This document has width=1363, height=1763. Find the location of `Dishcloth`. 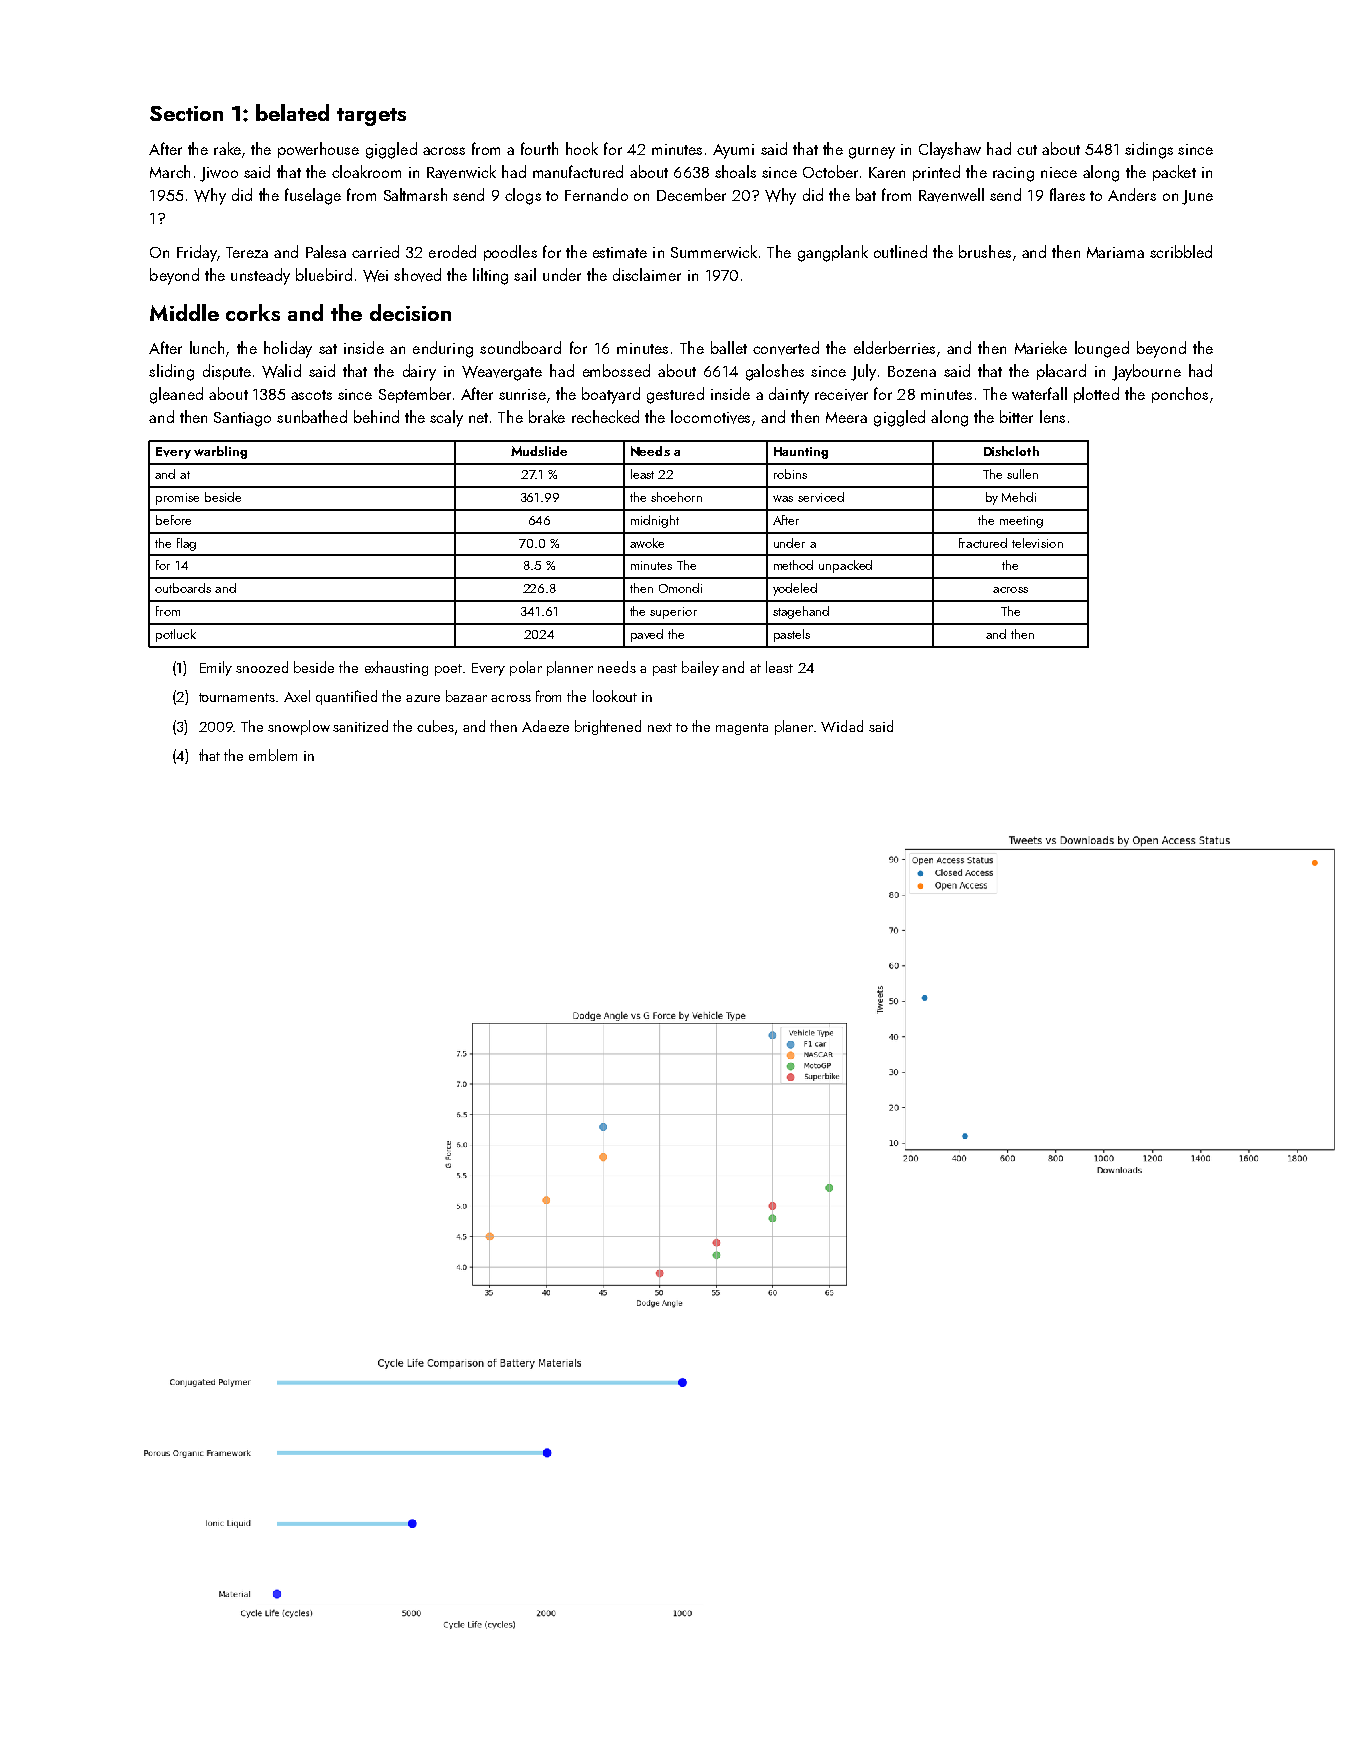

Dishcloth is located at coordinates (1011, 451).
